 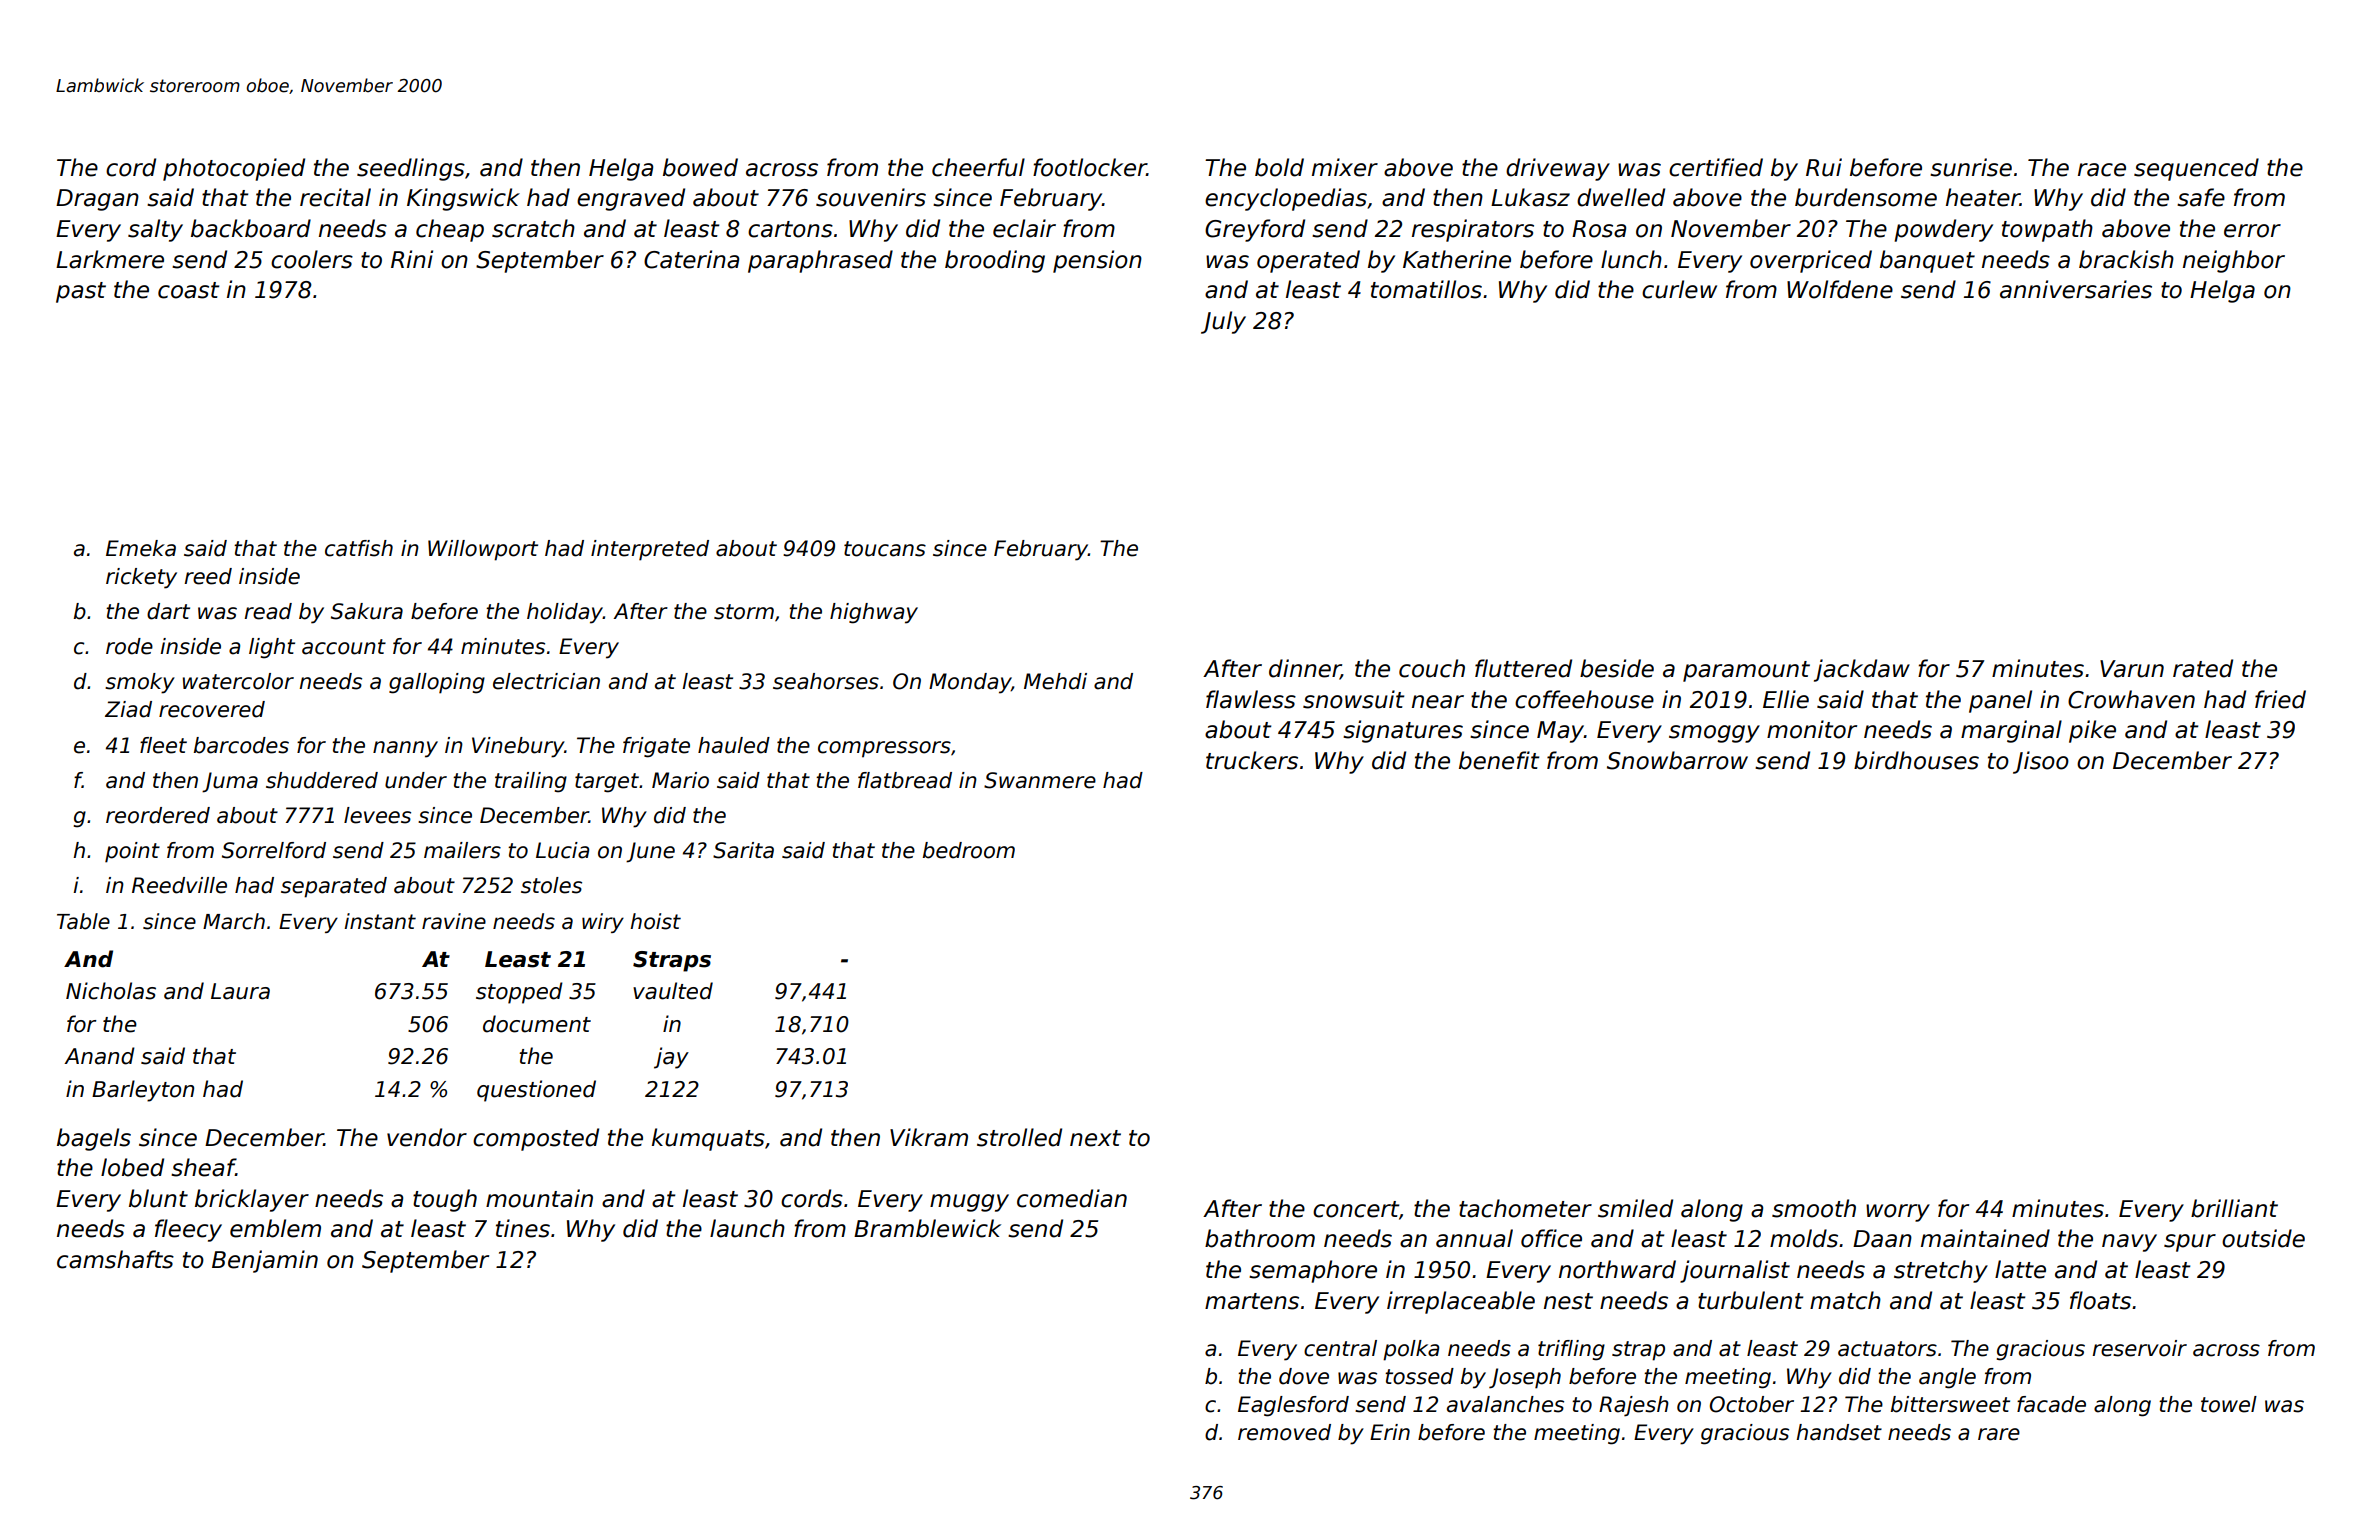 What do you see at coordinates (1432, 668) in the screenshot?
I see `couch` at bounding box center [1432, 668].
